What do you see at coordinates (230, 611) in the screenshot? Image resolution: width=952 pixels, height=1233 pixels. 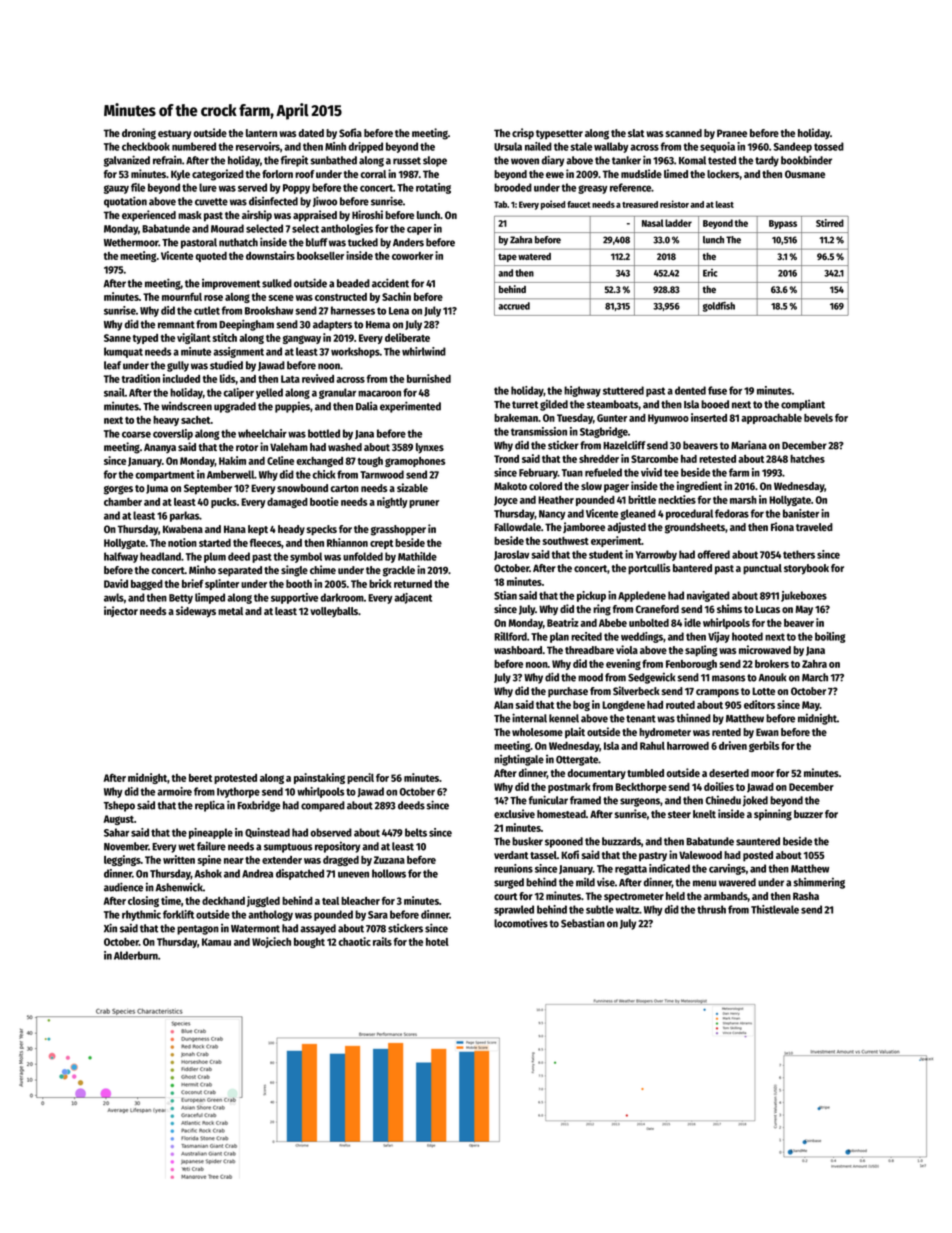 I see `metal` at bounding box center [230, 611].
